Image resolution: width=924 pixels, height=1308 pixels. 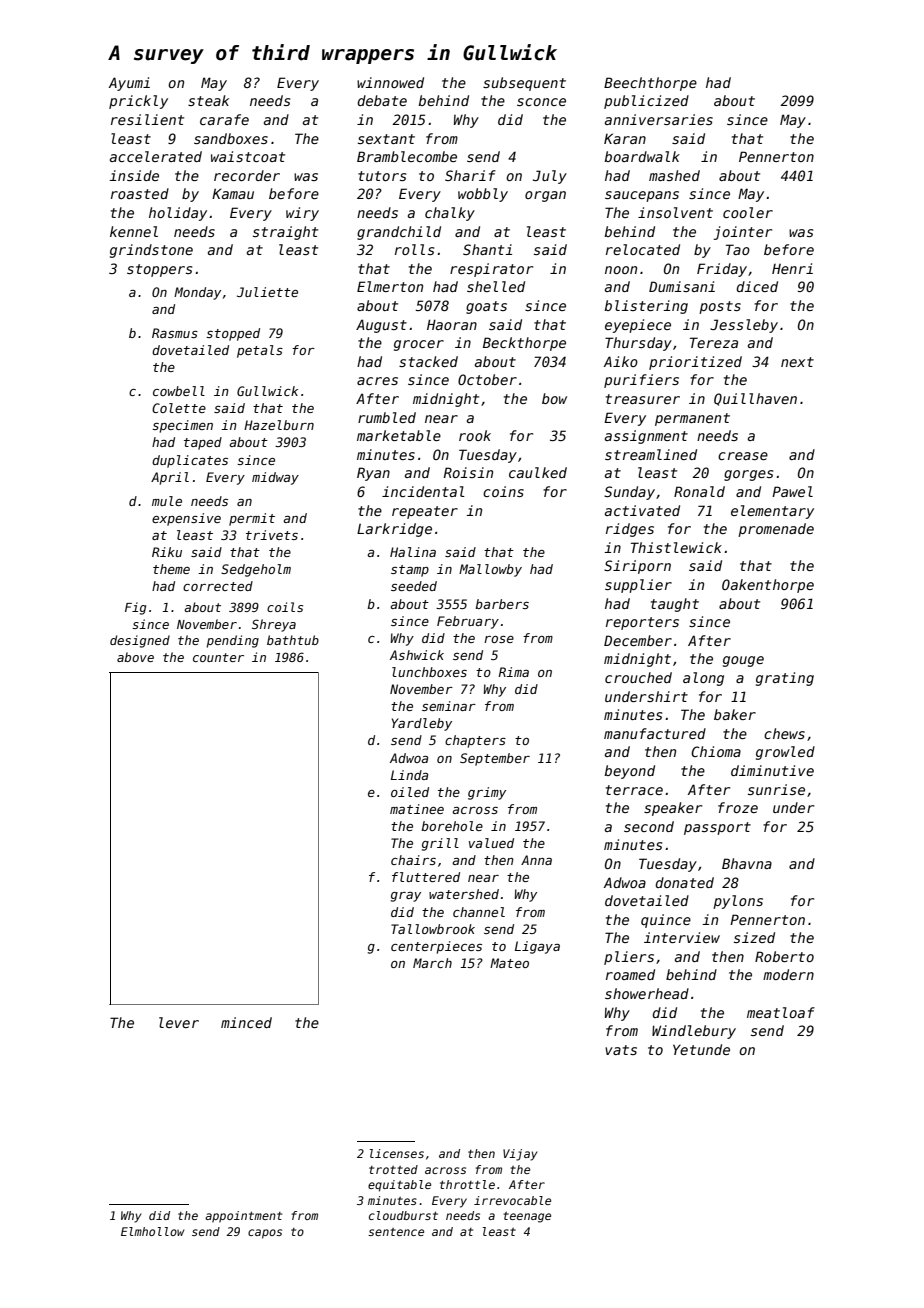 I want to click on lever, so click(x=179, y=1022).
